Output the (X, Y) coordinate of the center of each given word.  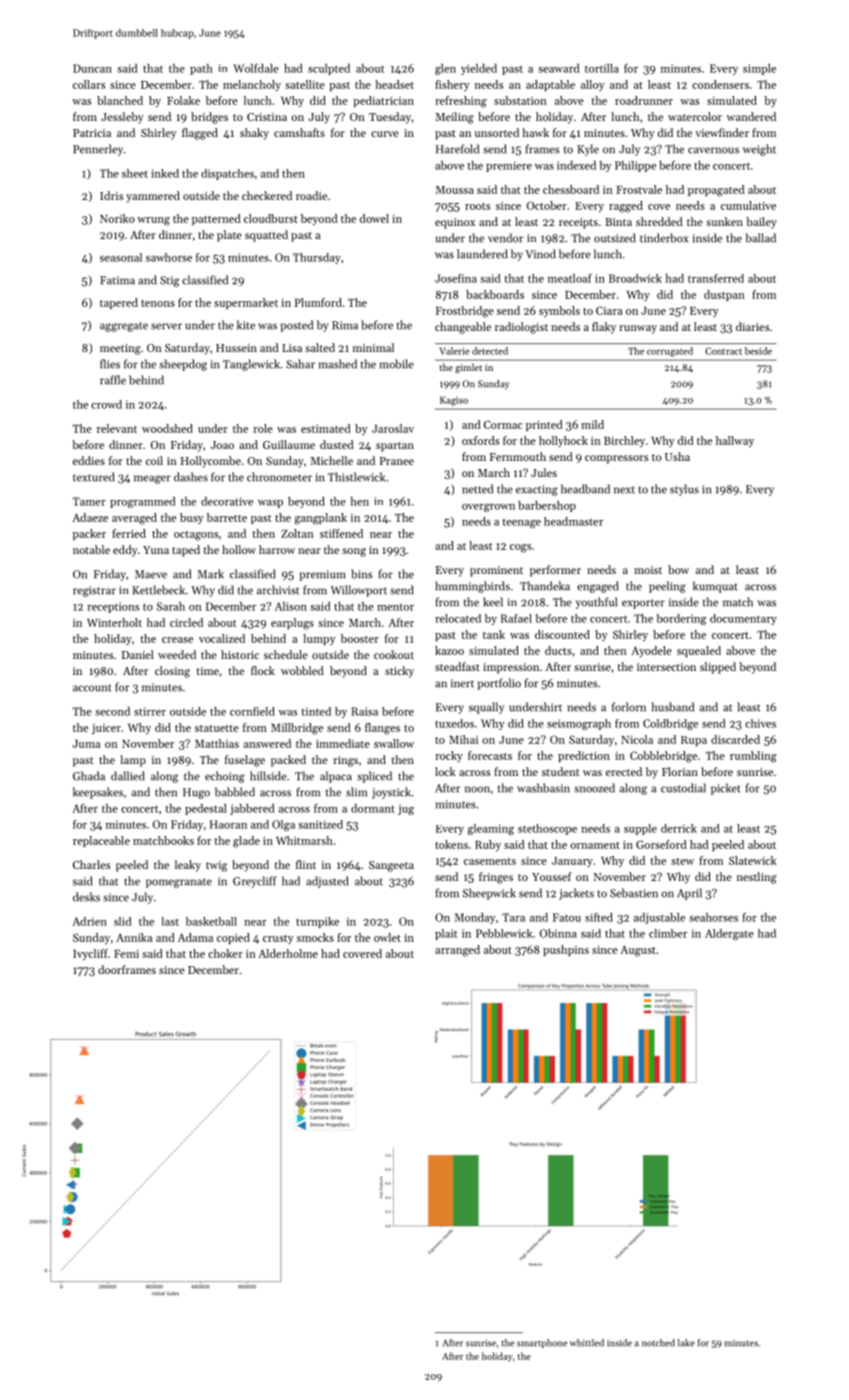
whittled (587, 1343)
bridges (209, 118)
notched (658, 1343)
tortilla (602, 68)
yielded (479, 69)
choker (225, 953)
